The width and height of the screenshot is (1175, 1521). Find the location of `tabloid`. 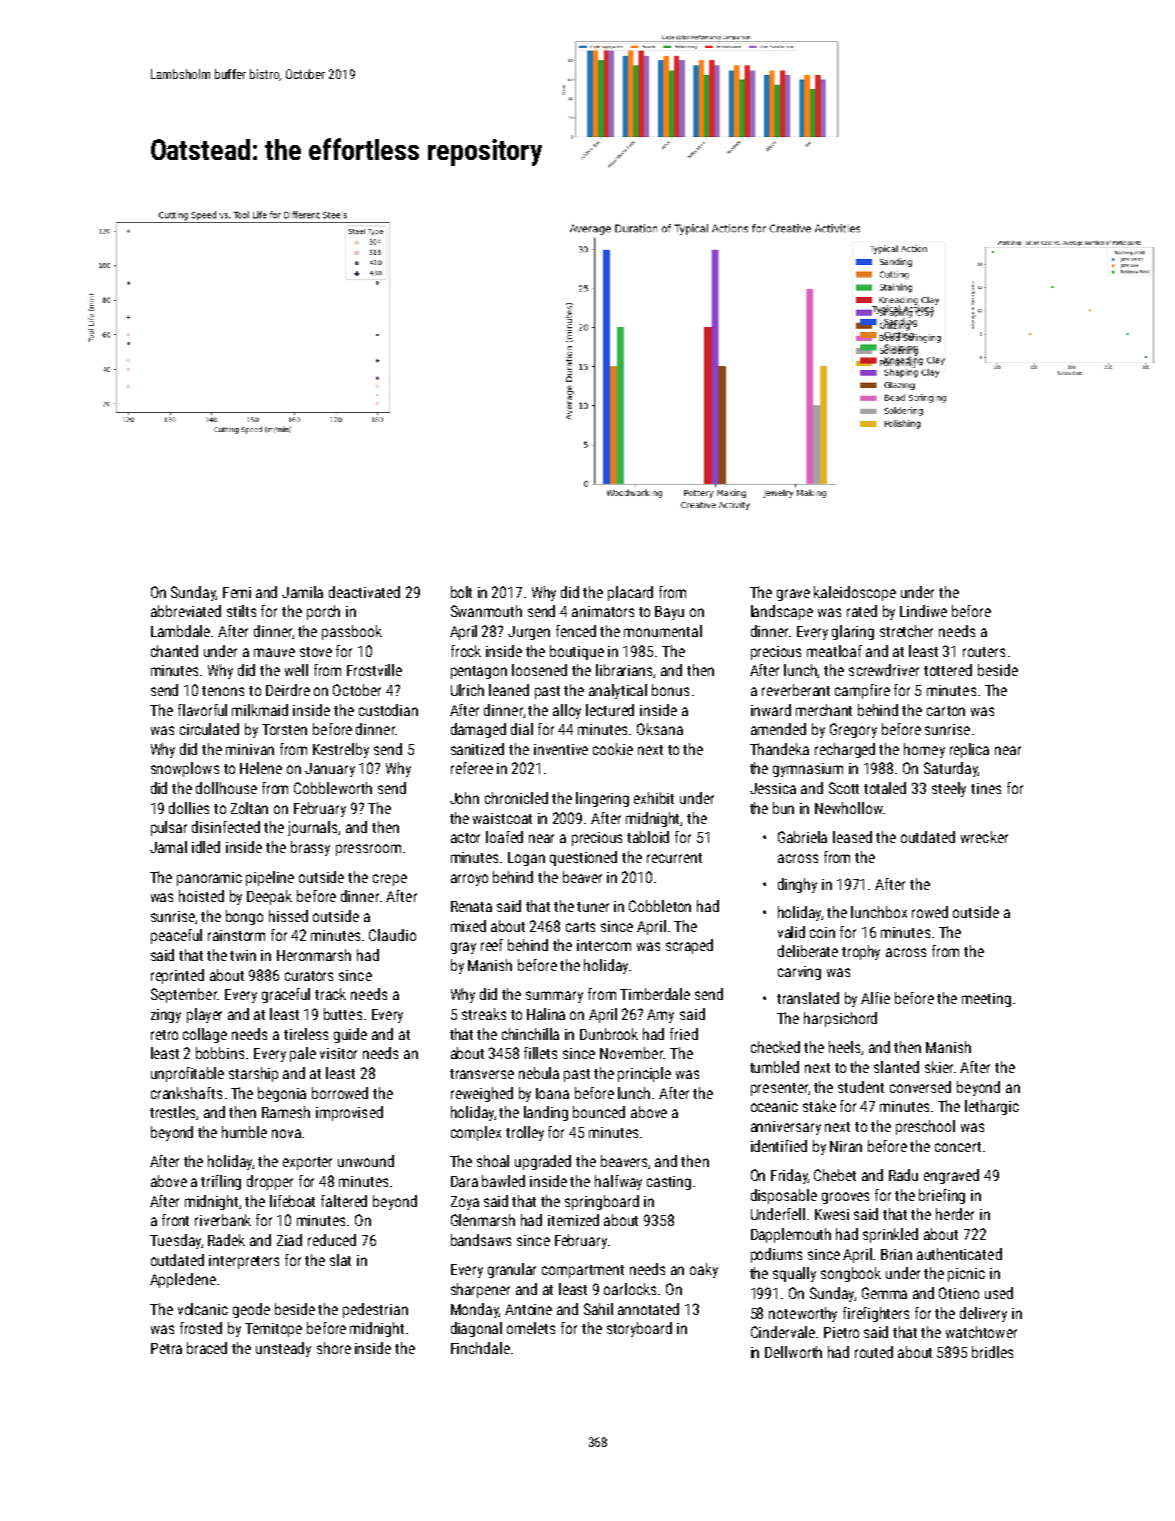

tabloid is located at coordinates (648, 837).
